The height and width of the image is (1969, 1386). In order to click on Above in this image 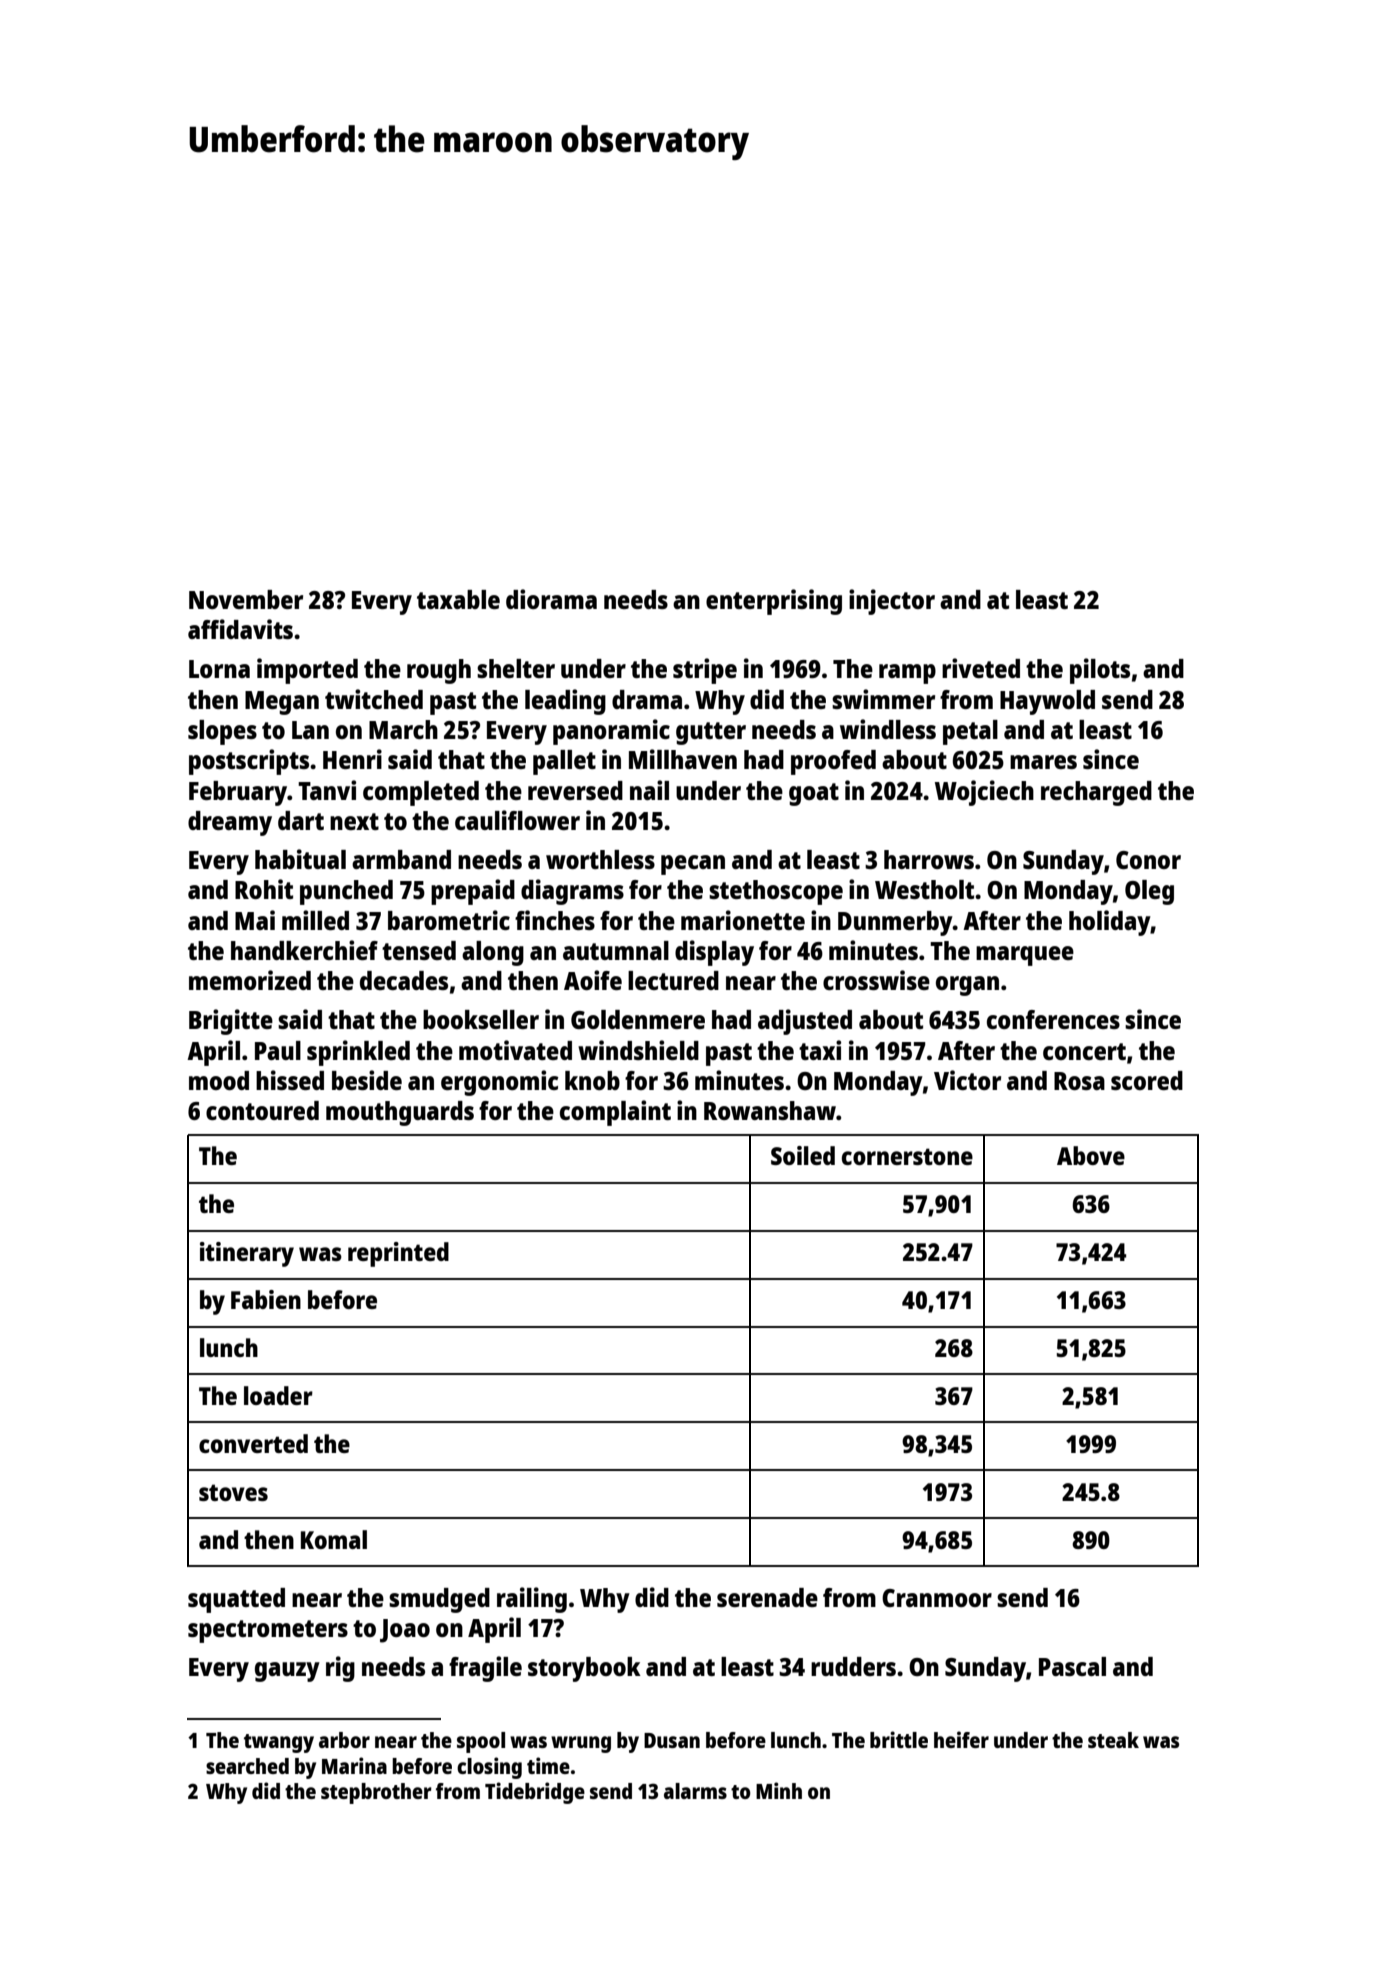, I will do `click(1091, 1155)`.
